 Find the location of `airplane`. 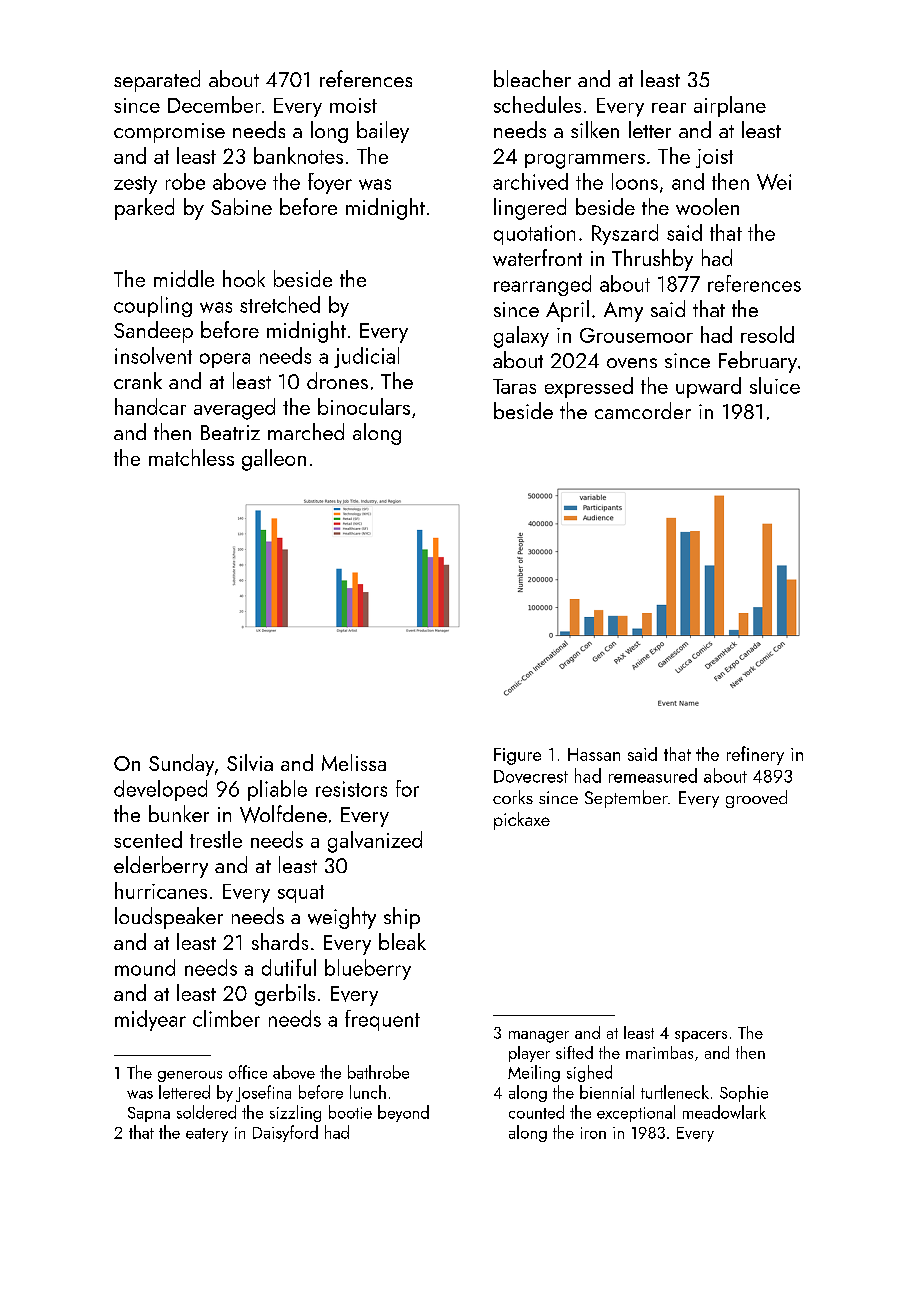

airplane is located at coordinates (730, 106).
